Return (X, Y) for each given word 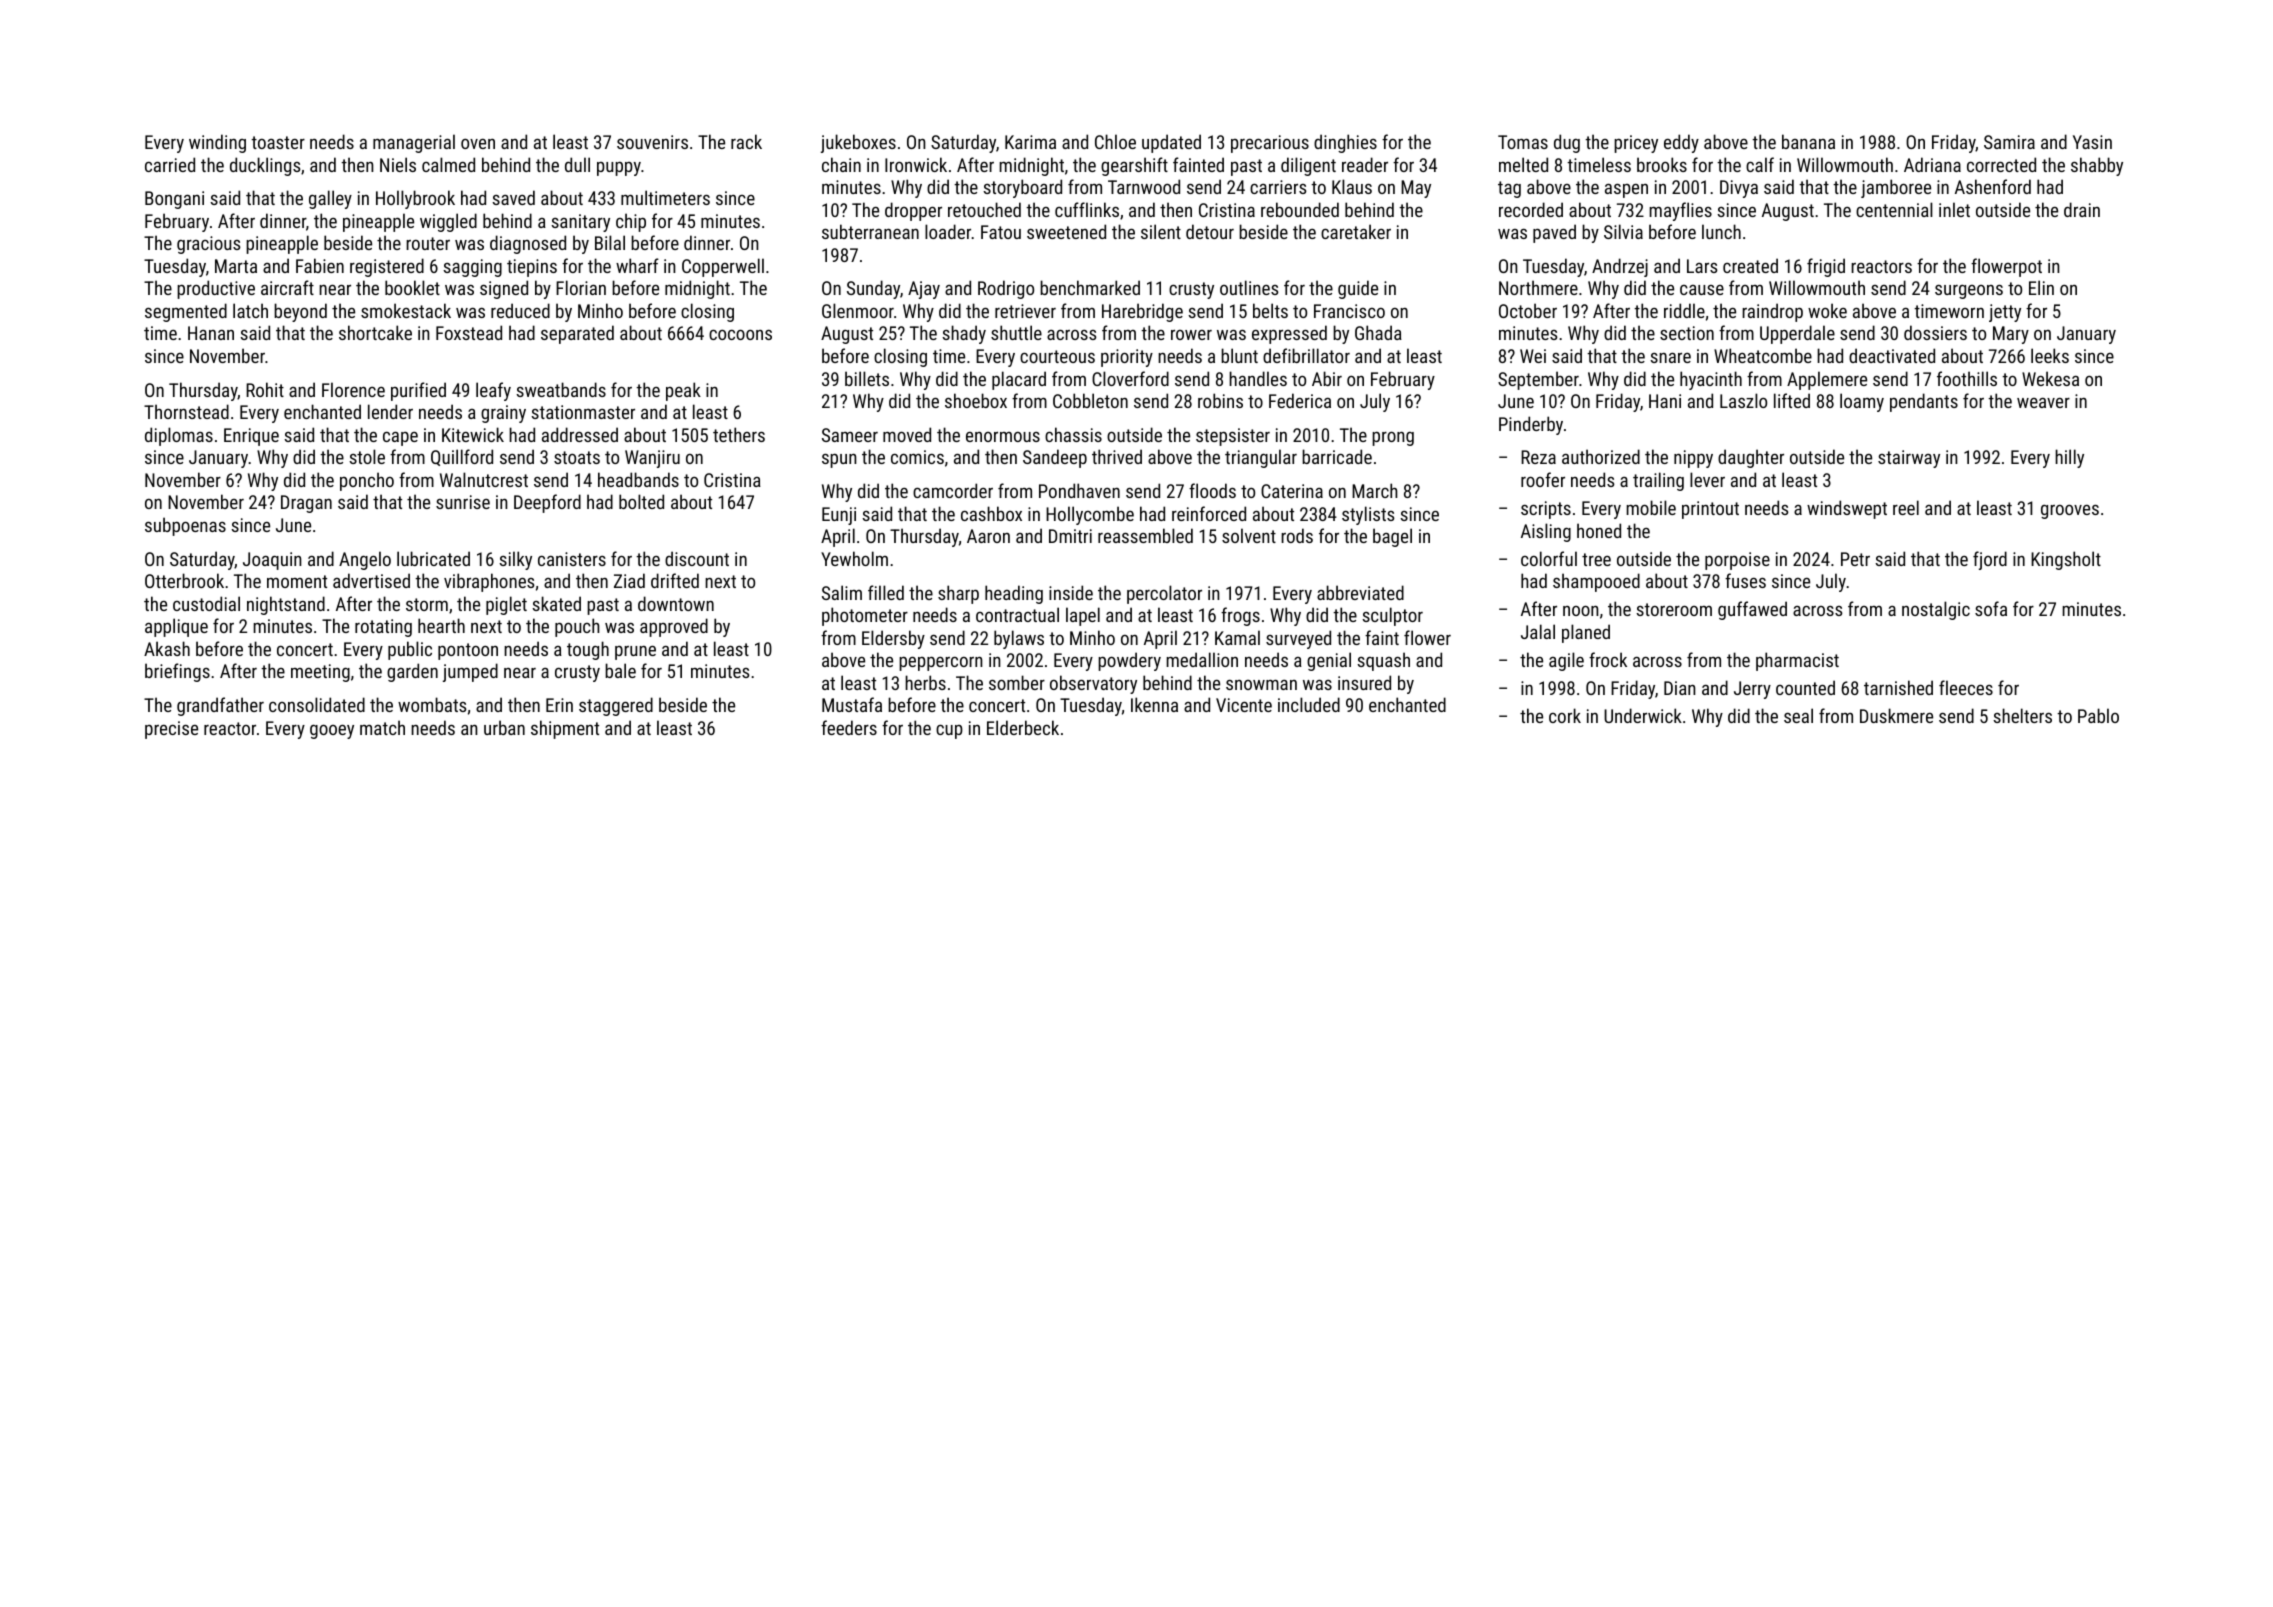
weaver (2043, 403)
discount (697, 558)
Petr (1855, 559)
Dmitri (1070, 536)
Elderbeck (1023, 727)
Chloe (1115, 141)
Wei (1533, 356)
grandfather (220, 706)
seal (1798, 715)
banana (1808, 141)
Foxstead (469, 332)
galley (330, 199)
